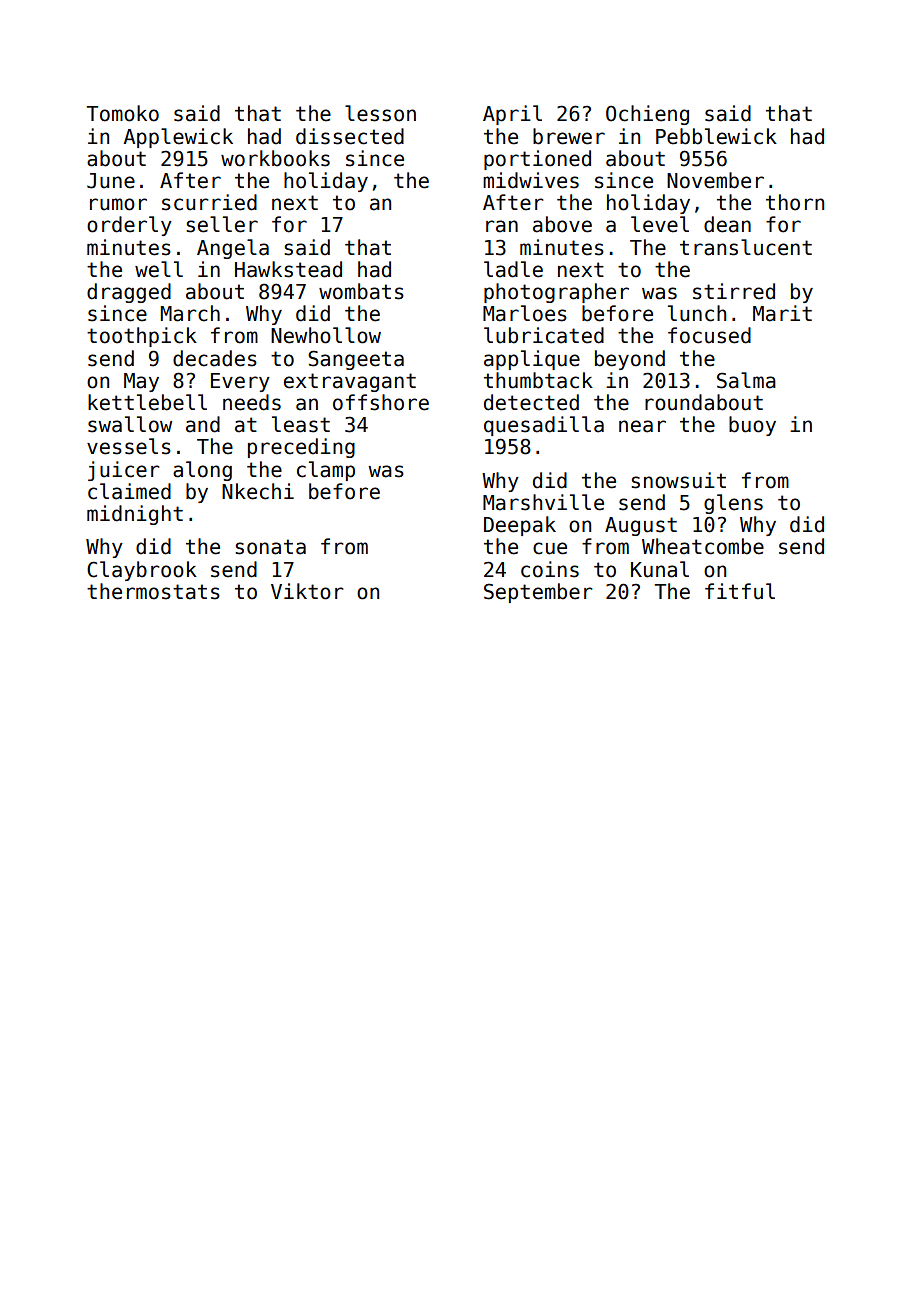 This page has width=924, height=1311. What do you see at coordinates (513, 269) in the page?
I see `ladle` at bounding box center [513, 269].
